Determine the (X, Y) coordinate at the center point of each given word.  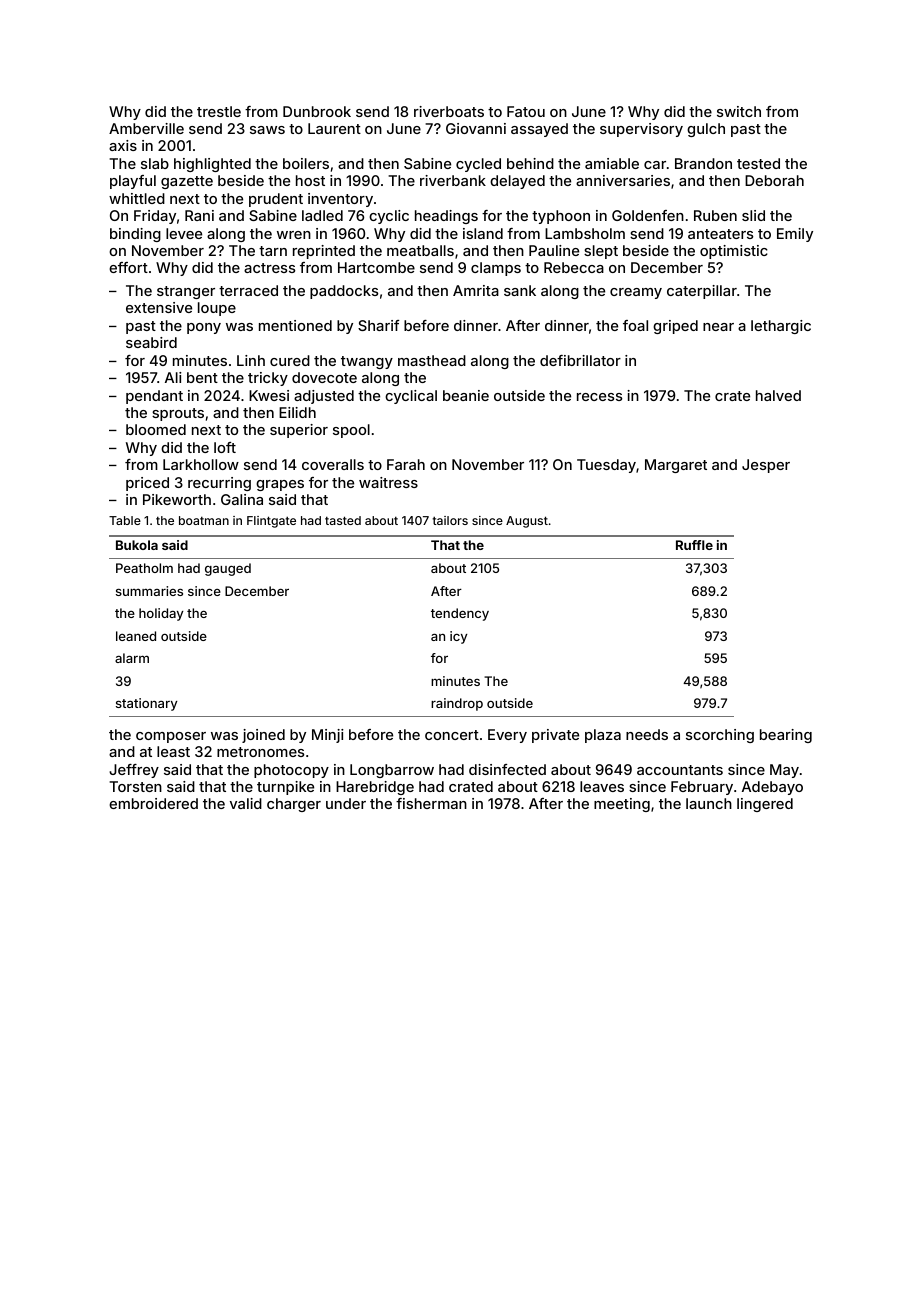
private (555, 736)
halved (778, 395)
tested (758, 163)
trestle (219, 111)
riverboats (449, 111)
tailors (450, 520)
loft (225, 447)
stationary (147, 704)
